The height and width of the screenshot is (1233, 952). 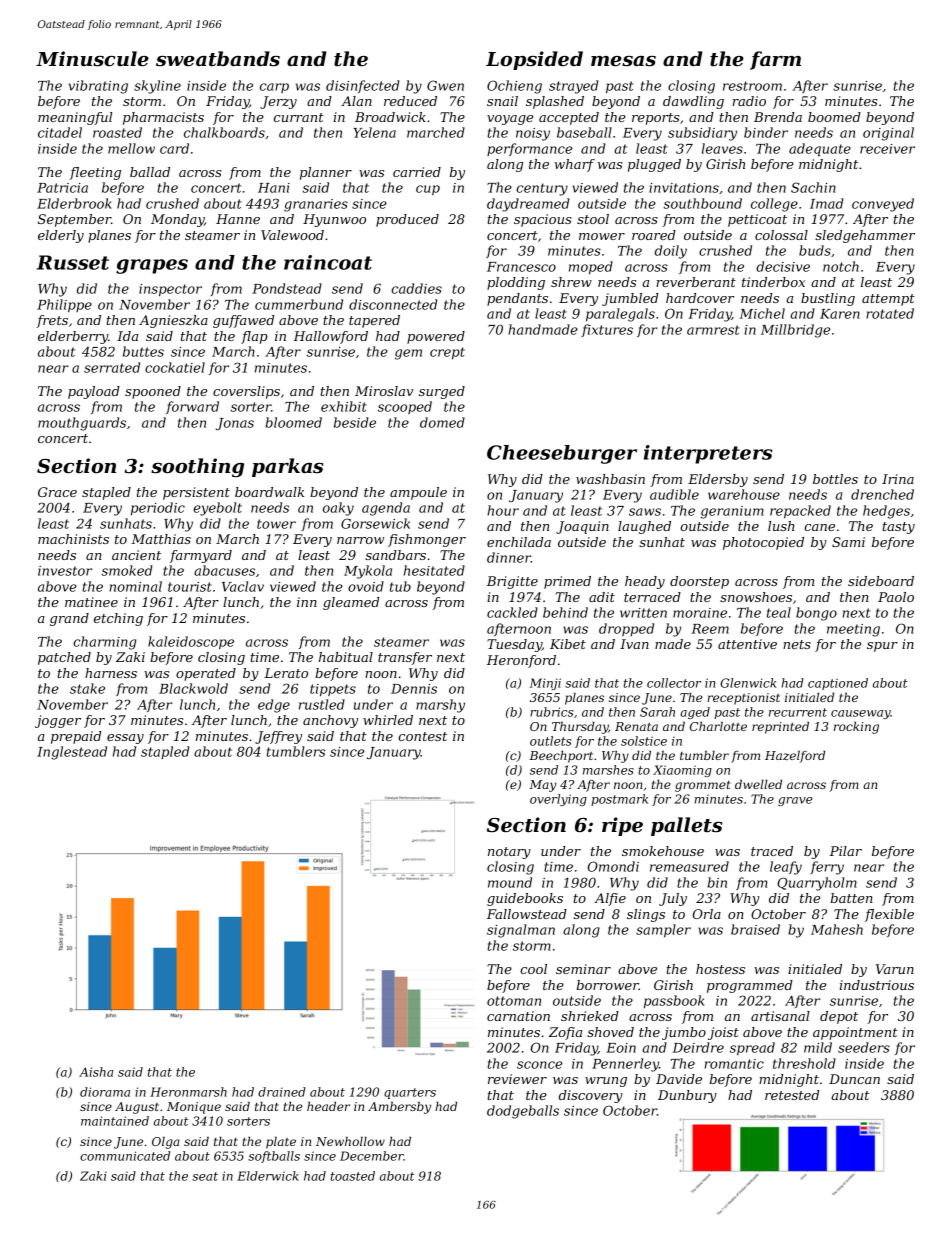 I want to click on Elderwick, so click(x=268, y=1176).
